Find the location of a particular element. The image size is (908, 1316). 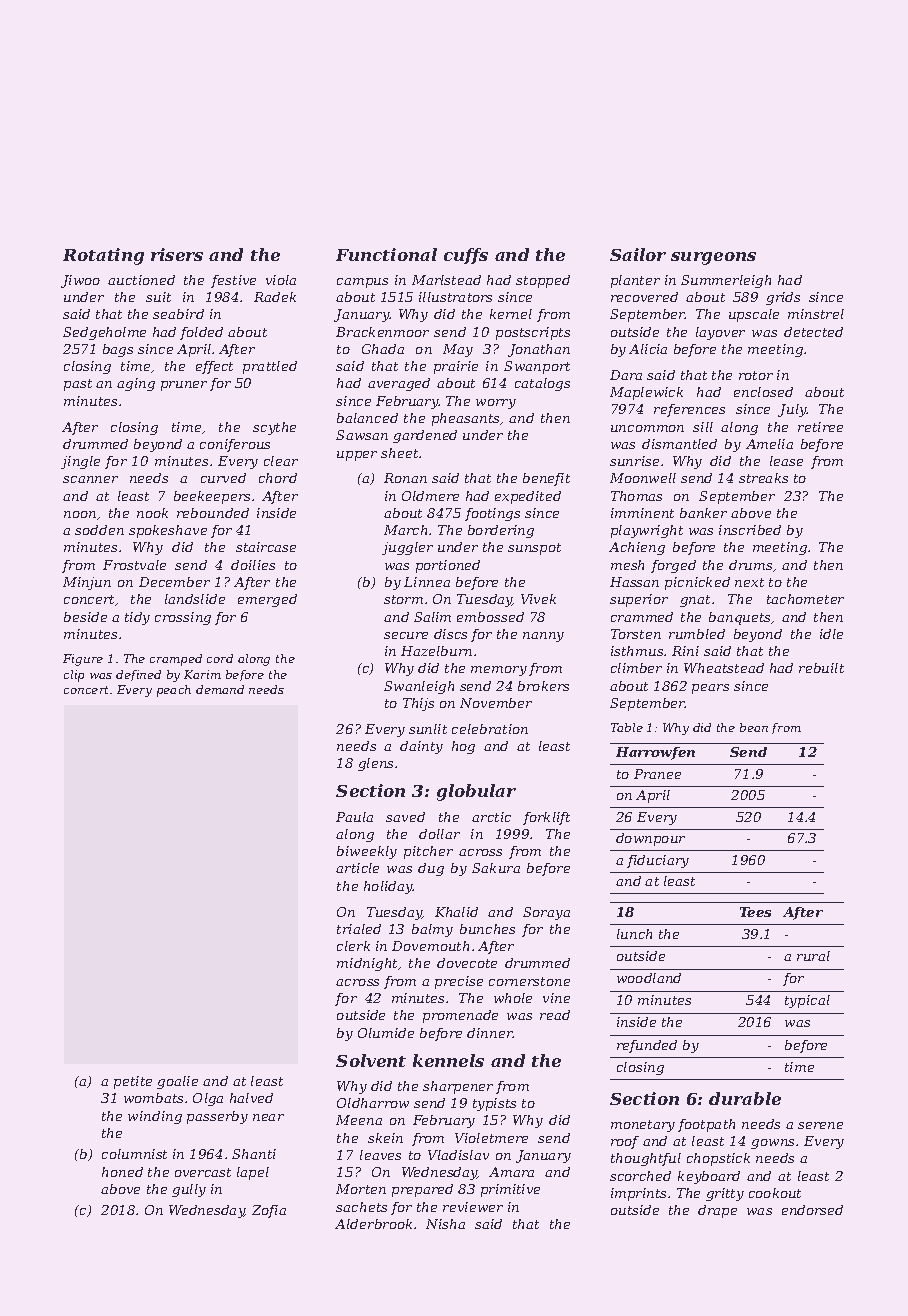

Zofia is located at coordinates (269, 1211).
